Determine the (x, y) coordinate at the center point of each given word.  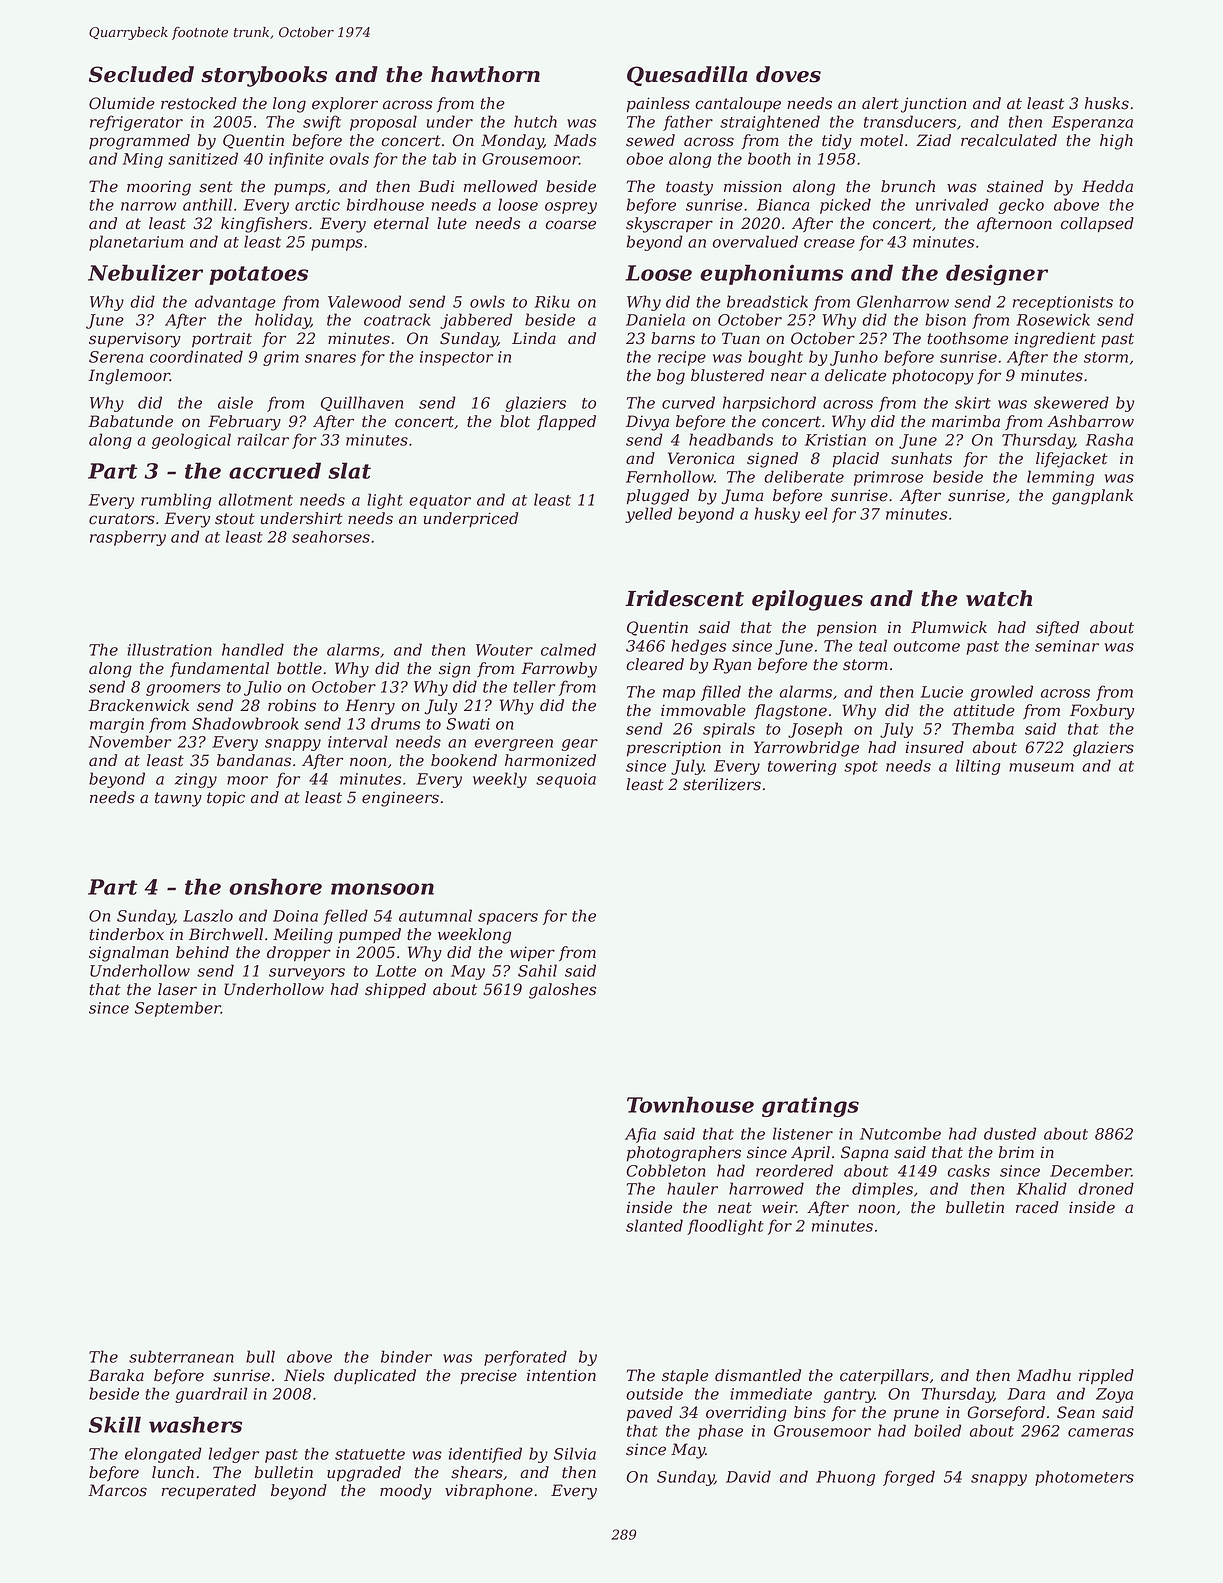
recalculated (1009, 140)
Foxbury (1102, 712)
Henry (370, 707)
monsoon (382, 889)
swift (322, 123)
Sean (1076, 1412)
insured (934, 747)
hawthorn (485, 74)
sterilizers (722, 784)
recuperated (209, 1491)
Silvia (575, 1453)
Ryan (732, 666)
